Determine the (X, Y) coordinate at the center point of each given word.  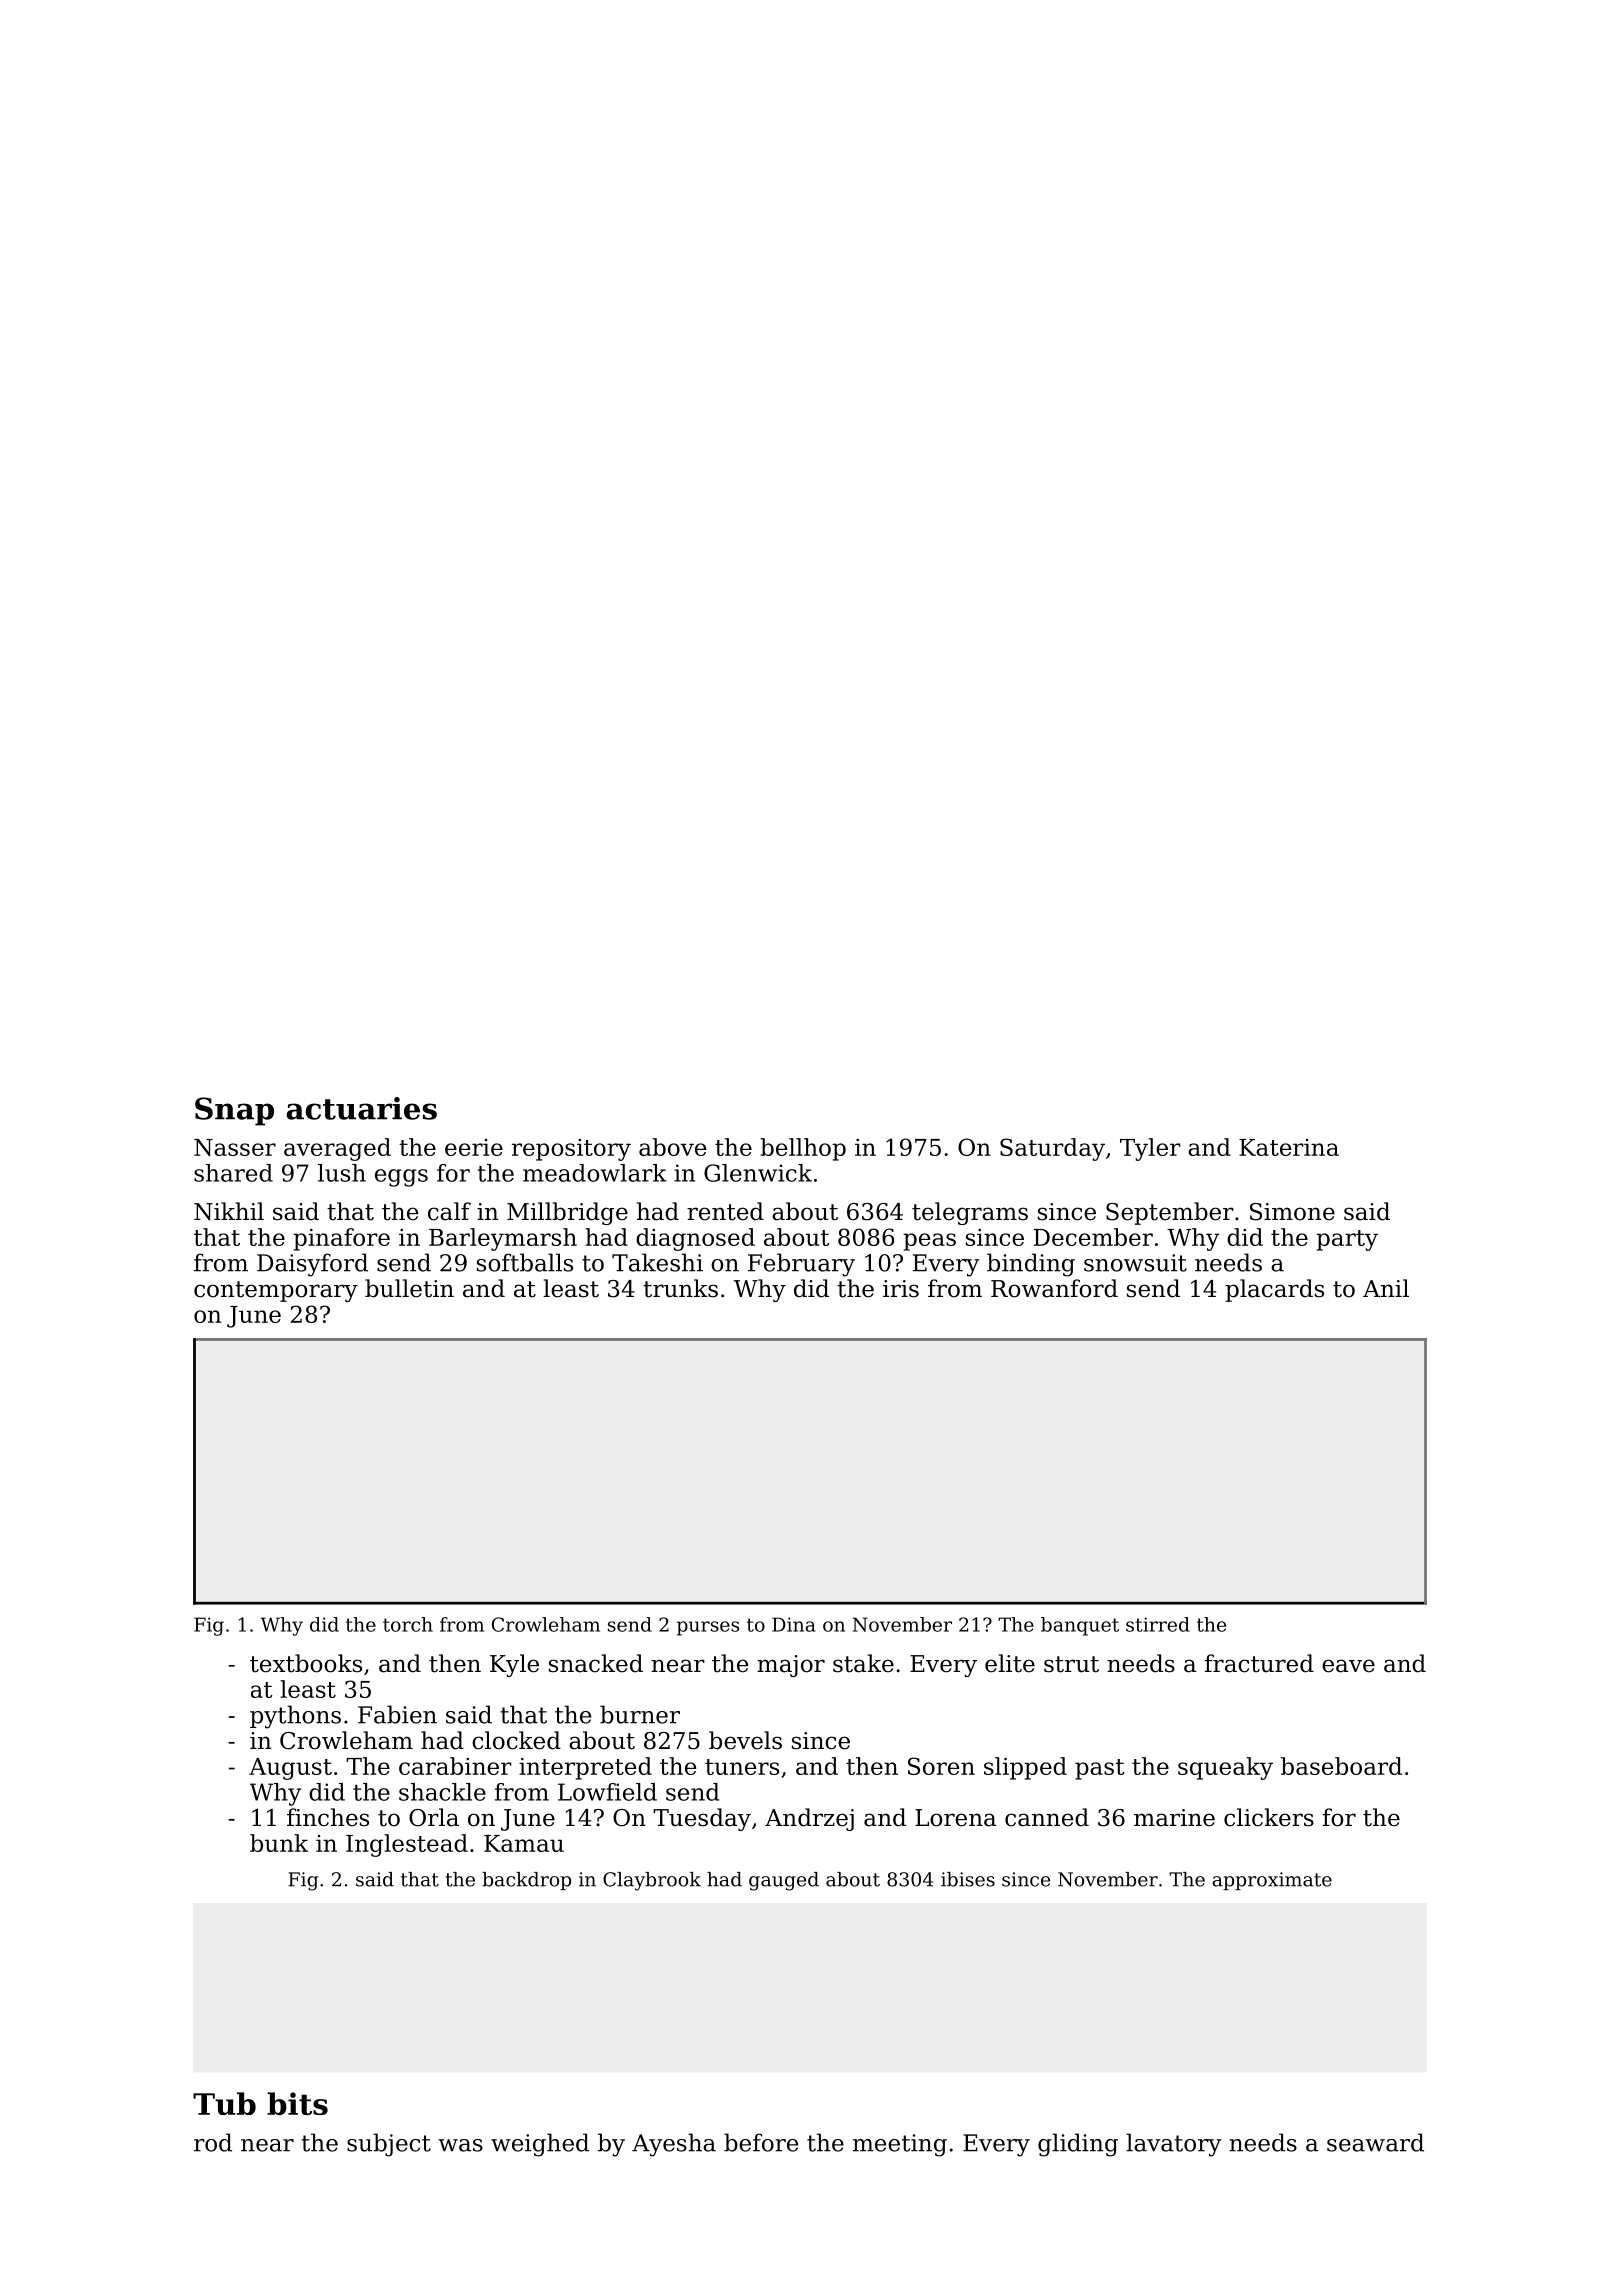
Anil (1386, 1288)
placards (1274, 1290)
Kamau (524, 1843)
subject (389, 2145)
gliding (1078, 2145)
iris (901, 1289)
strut (1071, 1664)
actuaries (361, 1108)
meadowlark (595, 1173)
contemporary (276, 1291)
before (761, 2142)
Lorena (955, 1818)
